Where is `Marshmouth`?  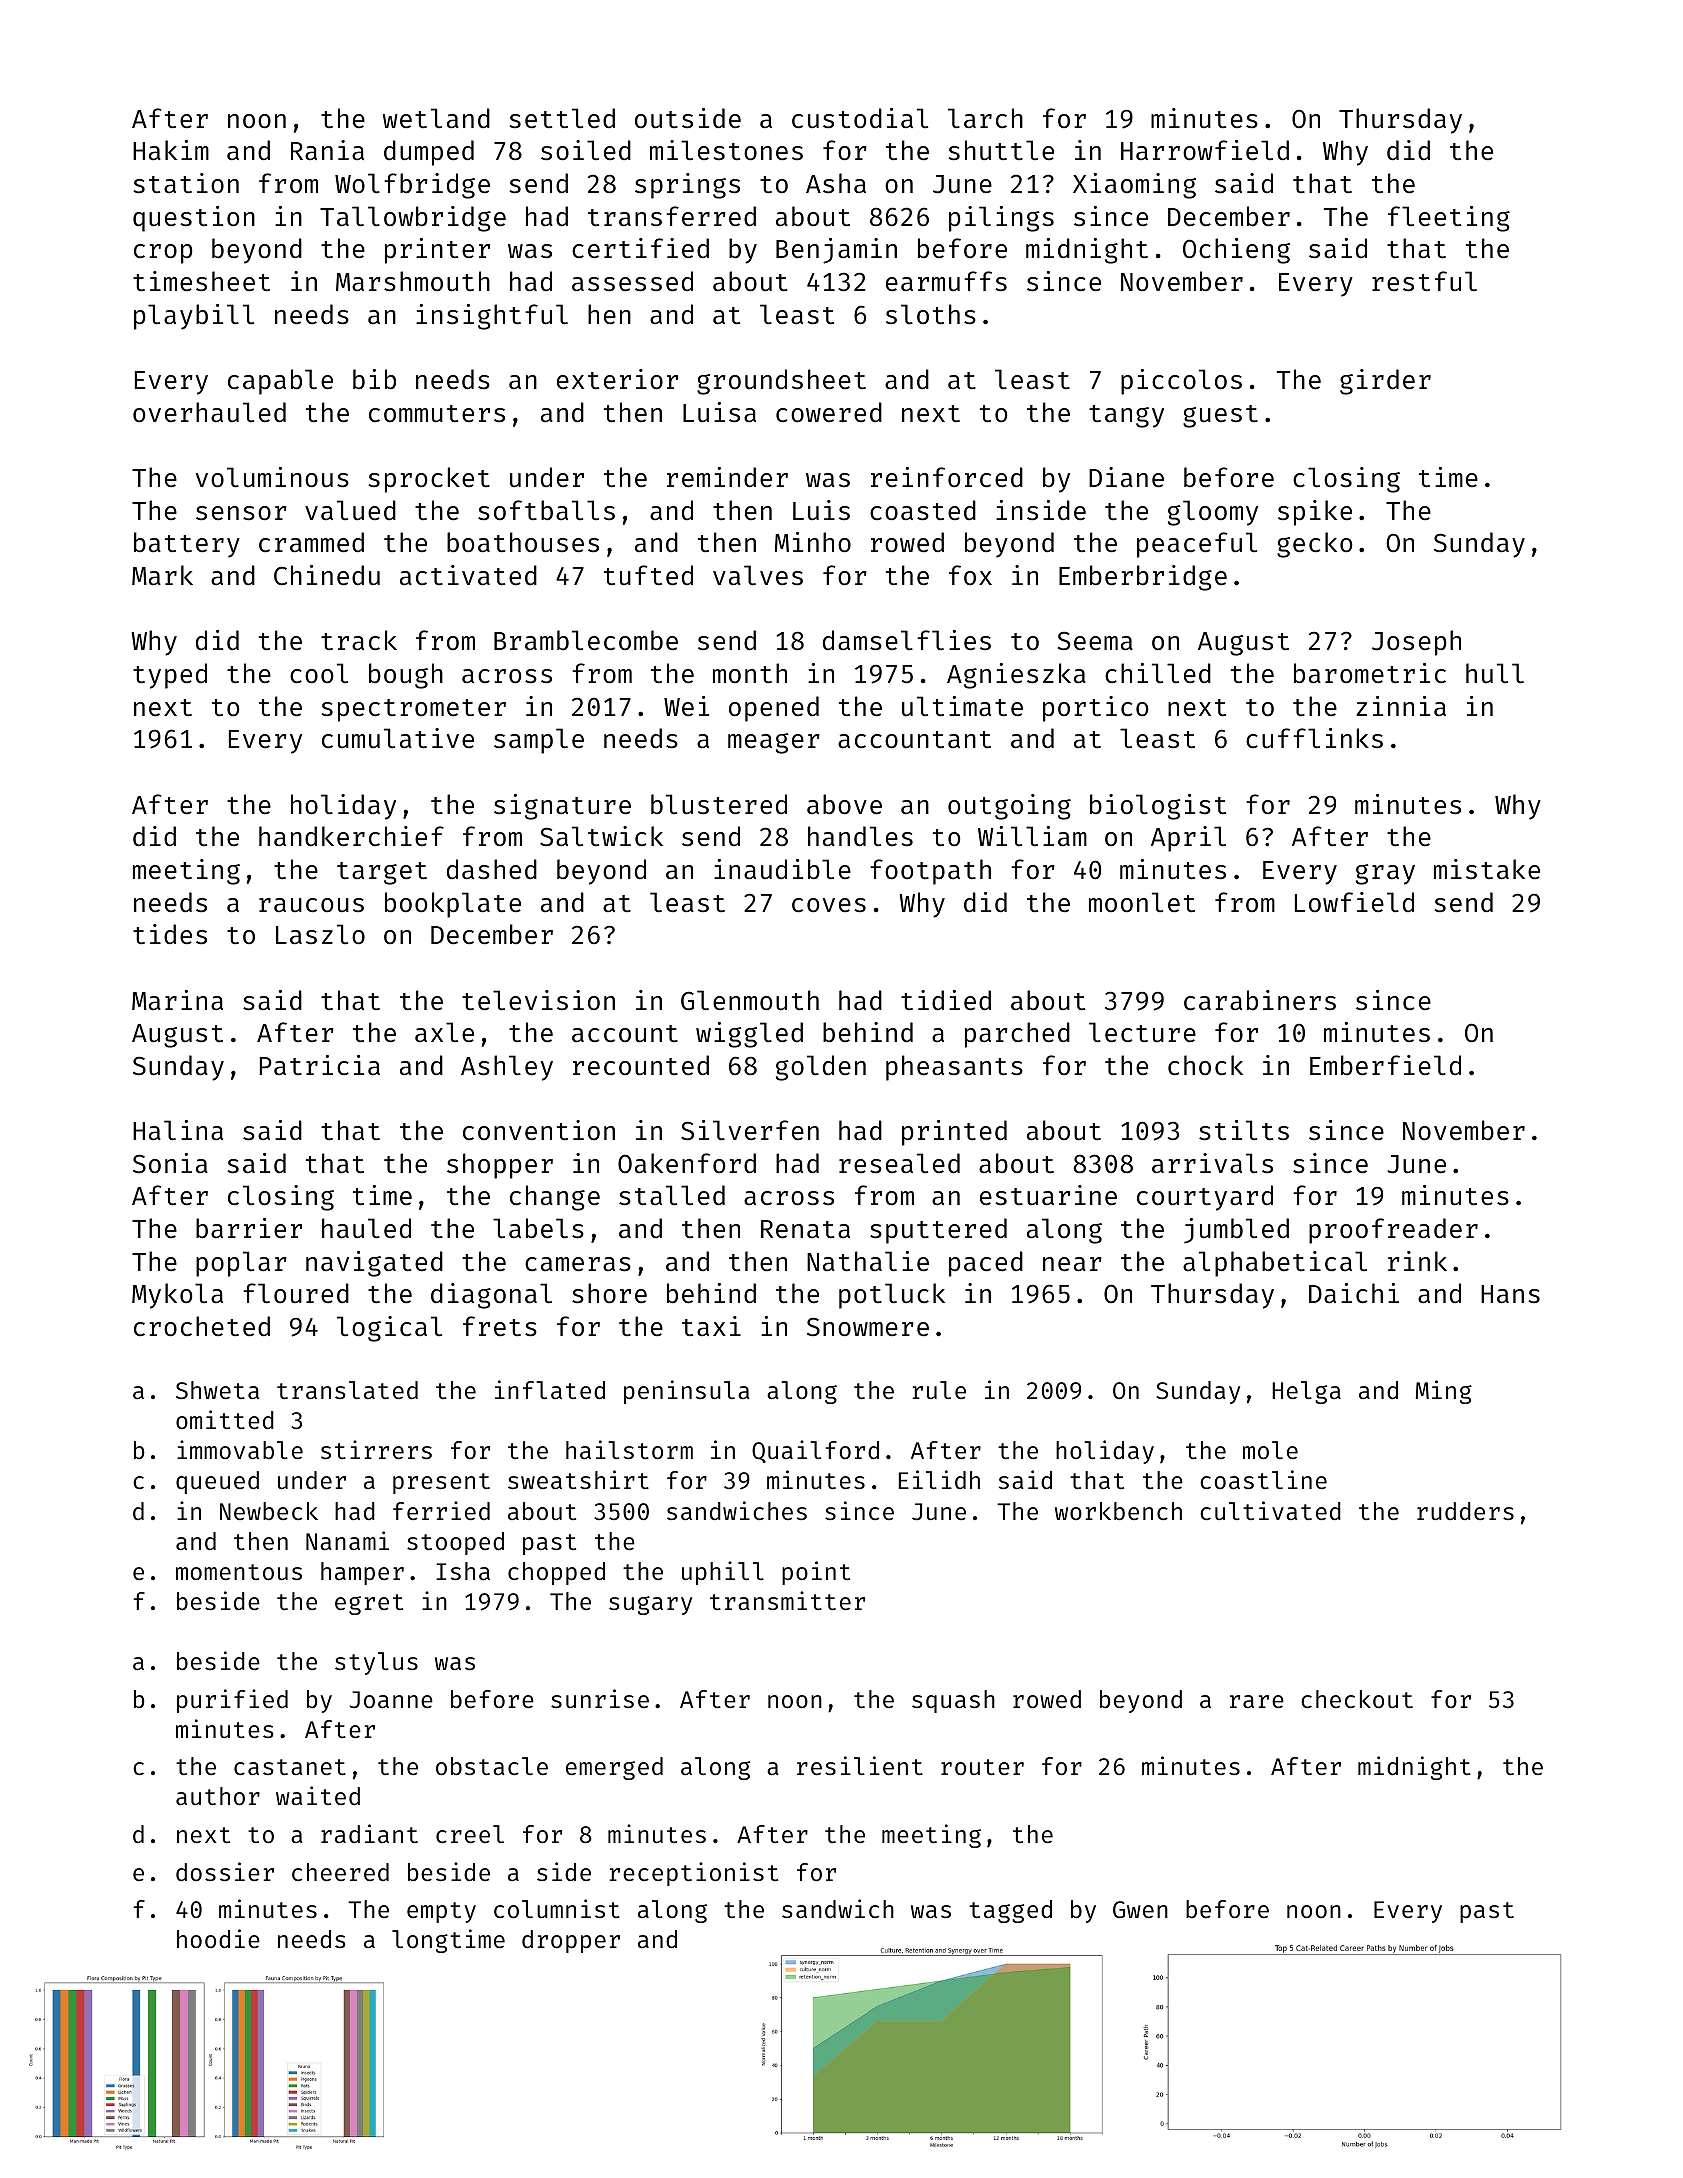 Marshmouth is located at coordinates (413, 281).
